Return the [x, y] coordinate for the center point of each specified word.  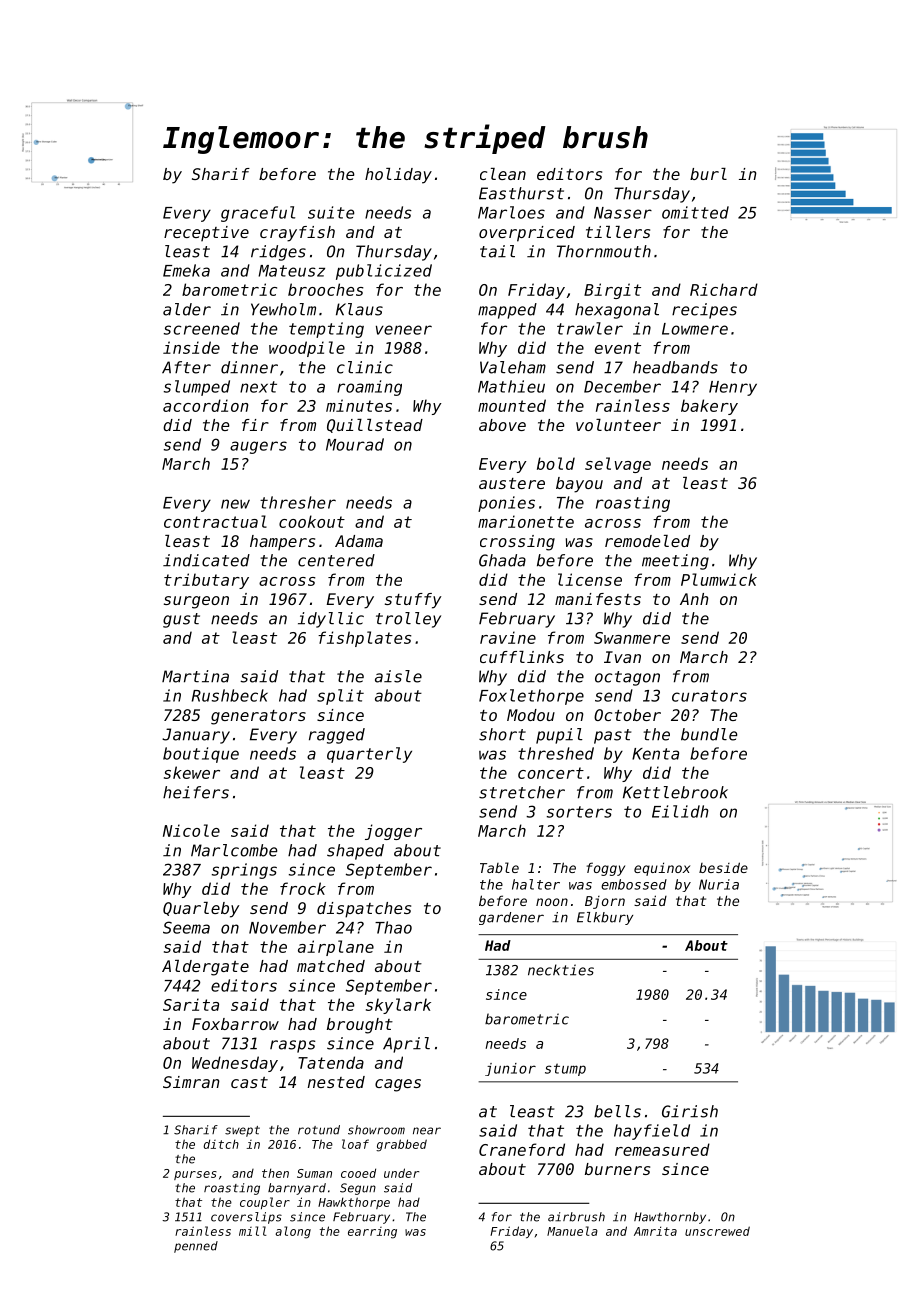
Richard [724, 289]
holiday [398, 176]
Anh [694, 599]
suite [331, 212]
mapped [507, 311]
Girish [690, 1111]
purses [195, 1175]
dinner [249, 367]
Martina [195, 676]
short [502, 734]
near [427, 1131]
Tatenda [331, 1062]
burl [708, 174]
